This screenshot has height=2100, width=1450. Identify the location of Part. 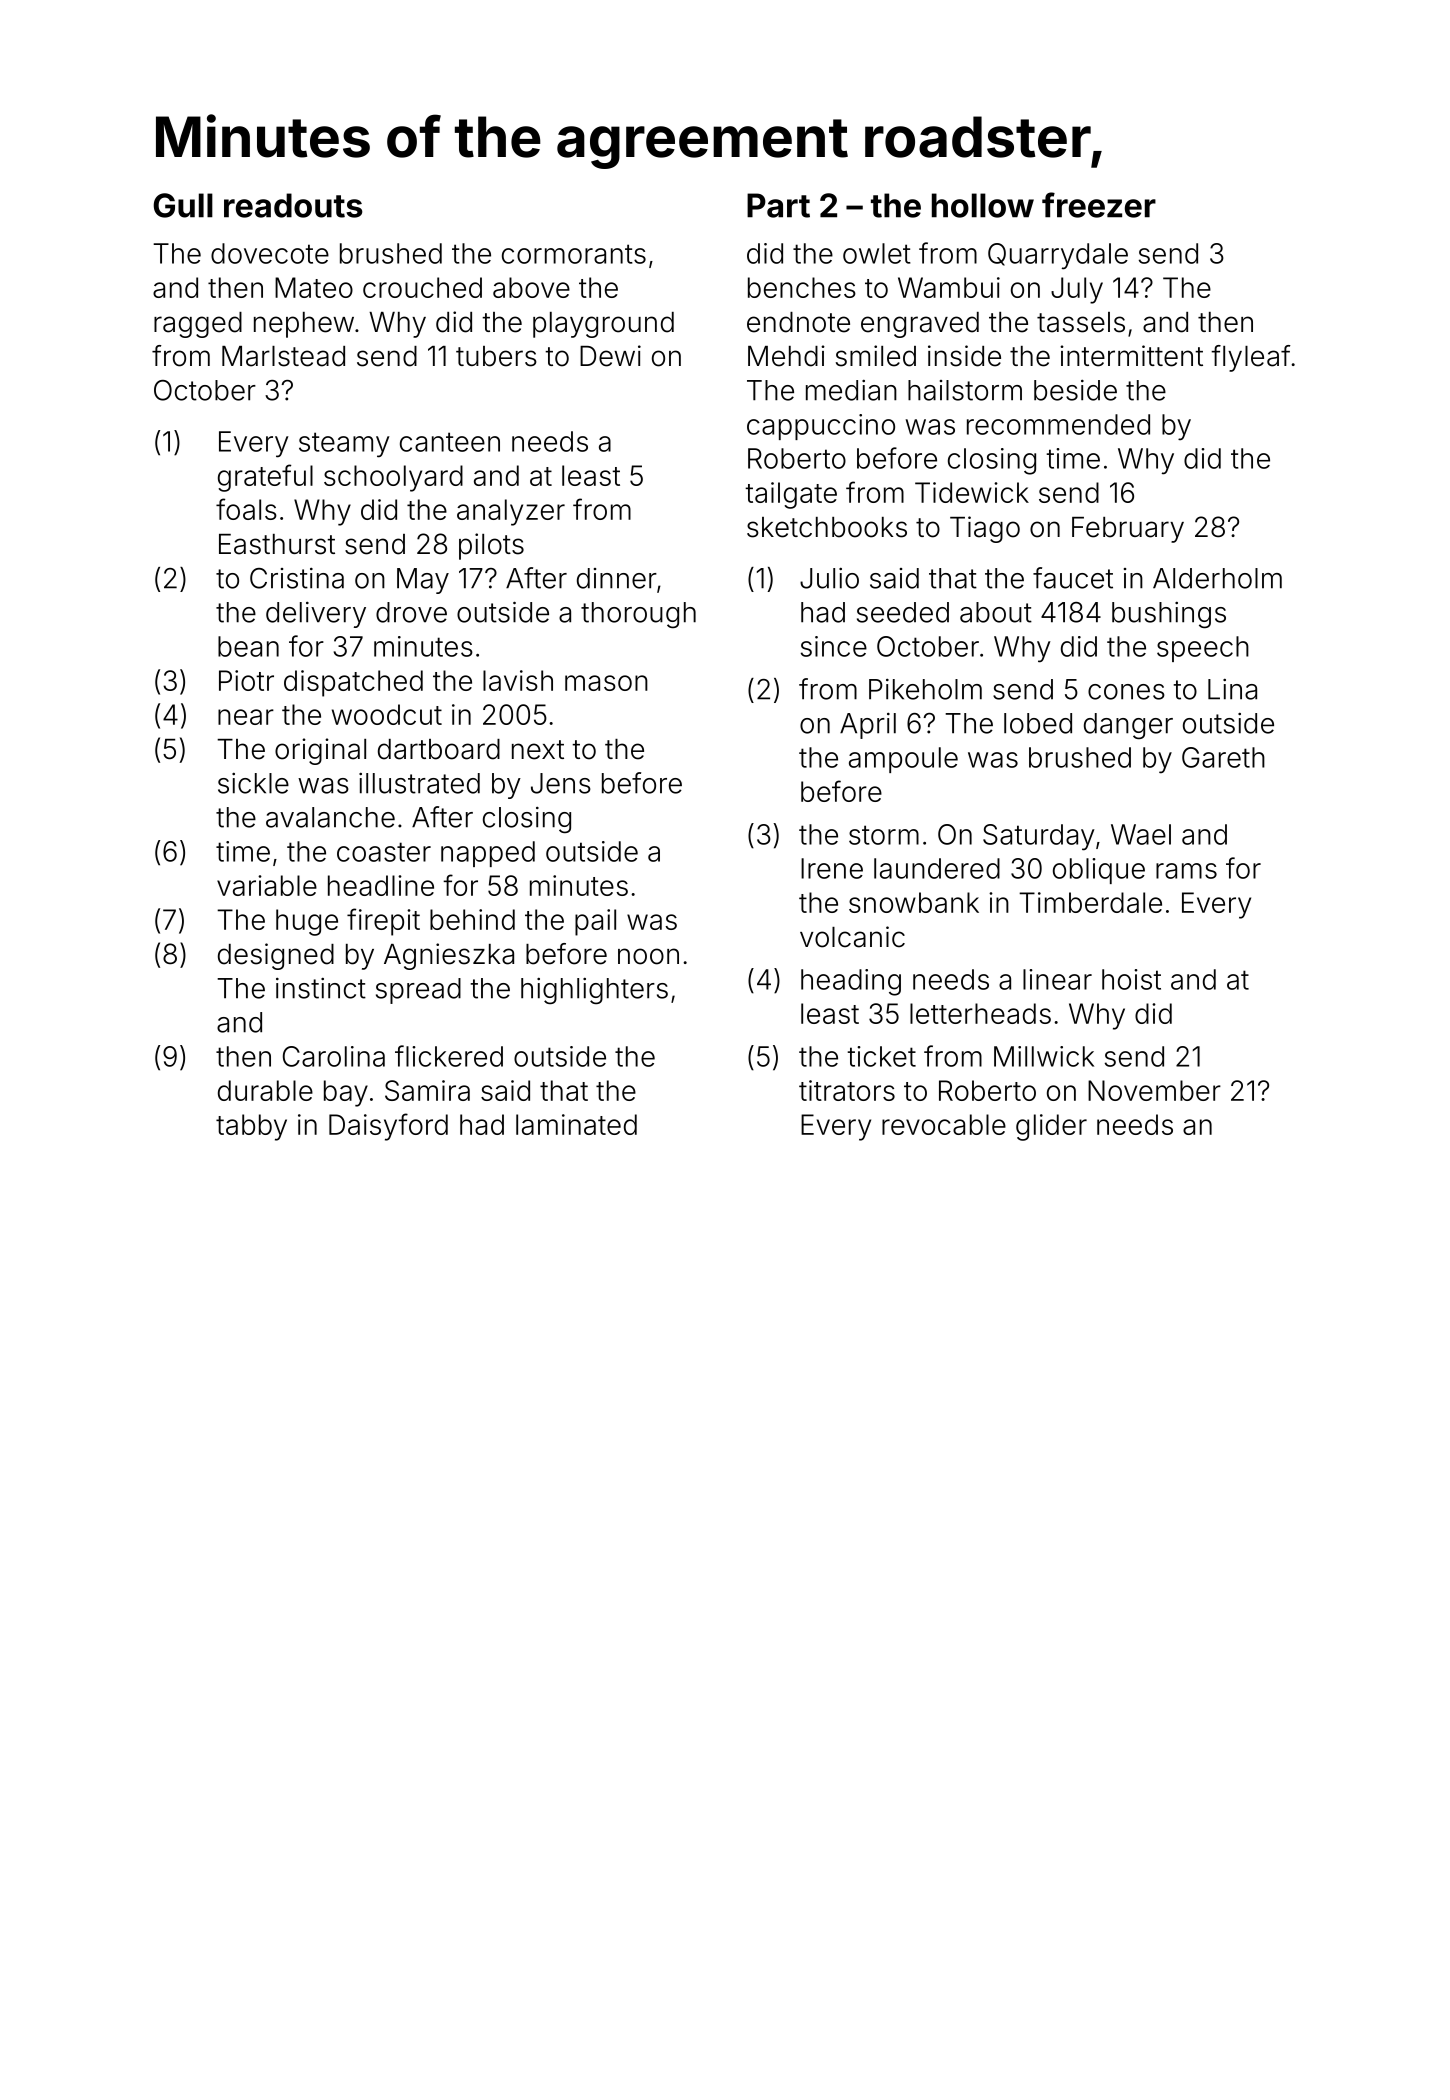
(778, 205).
